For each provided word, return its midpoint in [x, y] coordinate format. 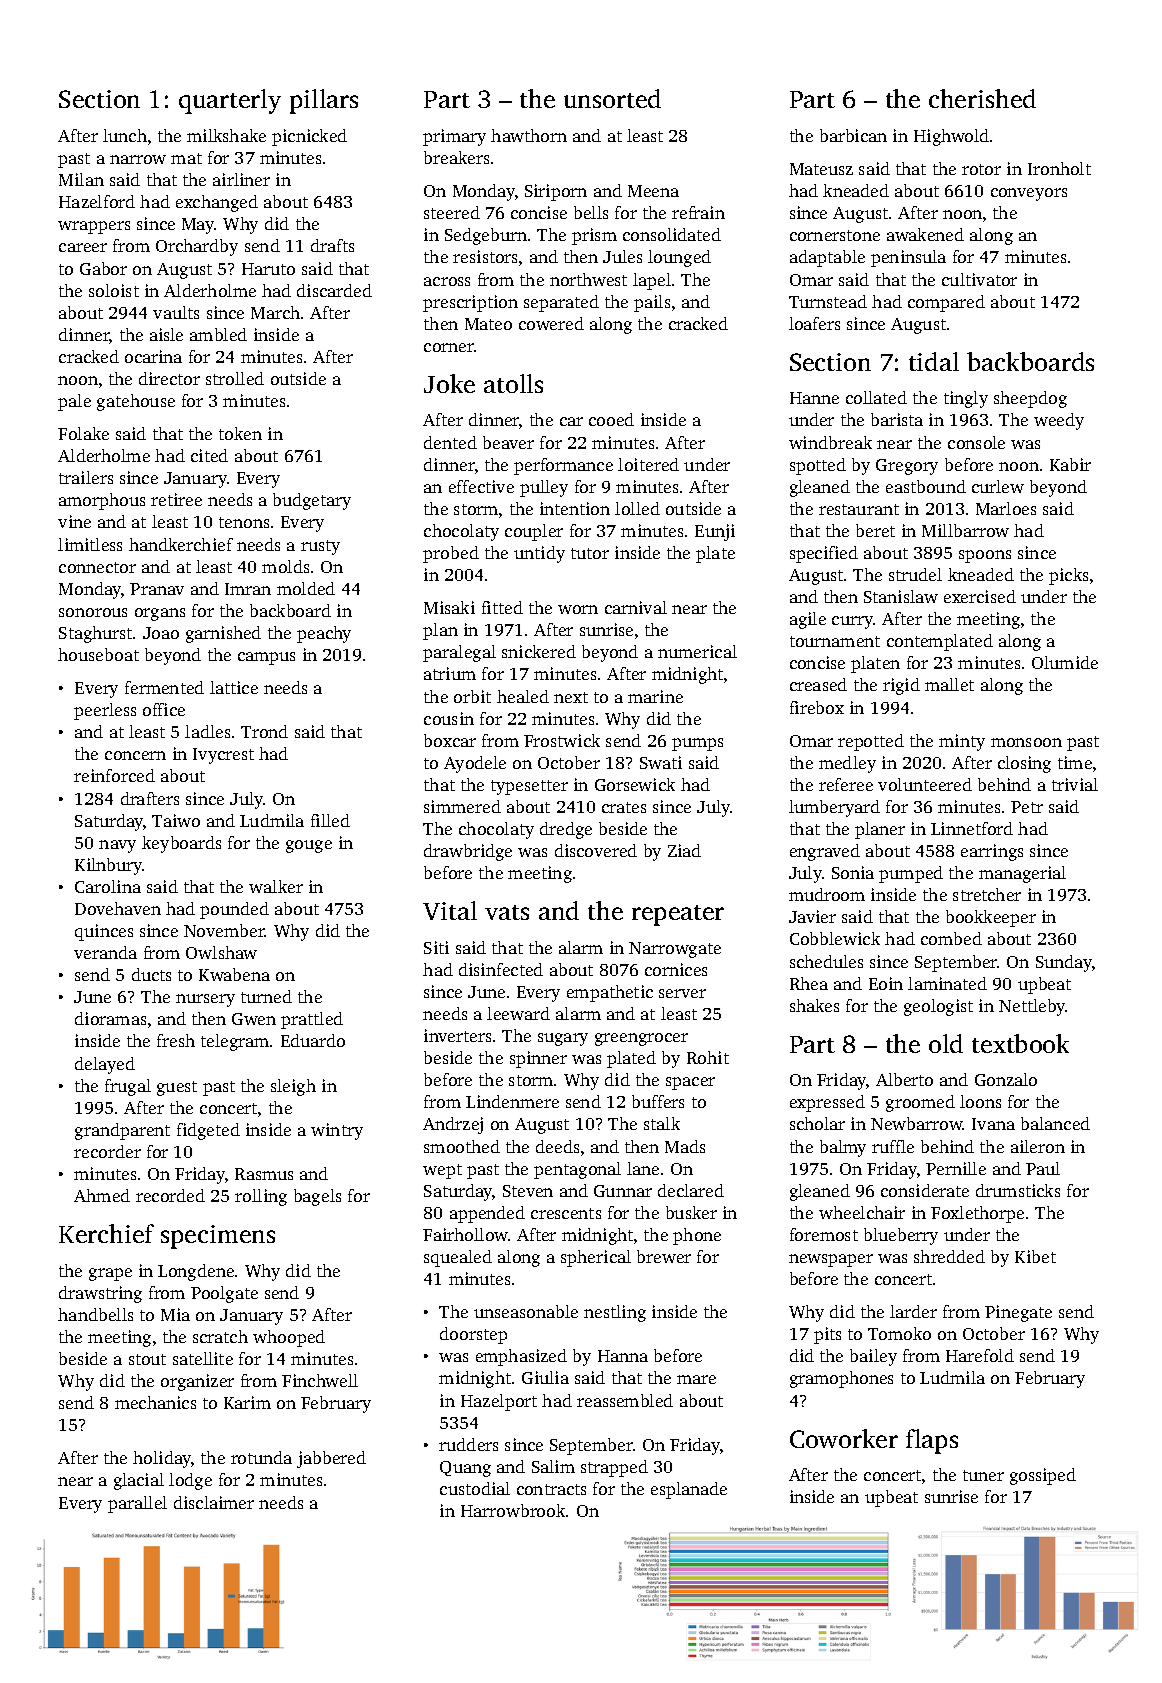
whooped [289, 1338]
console [976, 442]
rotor [981, 169]
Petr [1027, 807]
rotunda [261, 1457]
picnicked [309, 137]
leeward [518, 1013]
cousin [449, 718]
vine [74, 521]
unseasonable [526, 1311]
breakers [456, 157]
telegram [235, 1042]
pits [827, 1335]
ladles [207, 731]
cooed [611, 419]
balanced [1055, 1123]
